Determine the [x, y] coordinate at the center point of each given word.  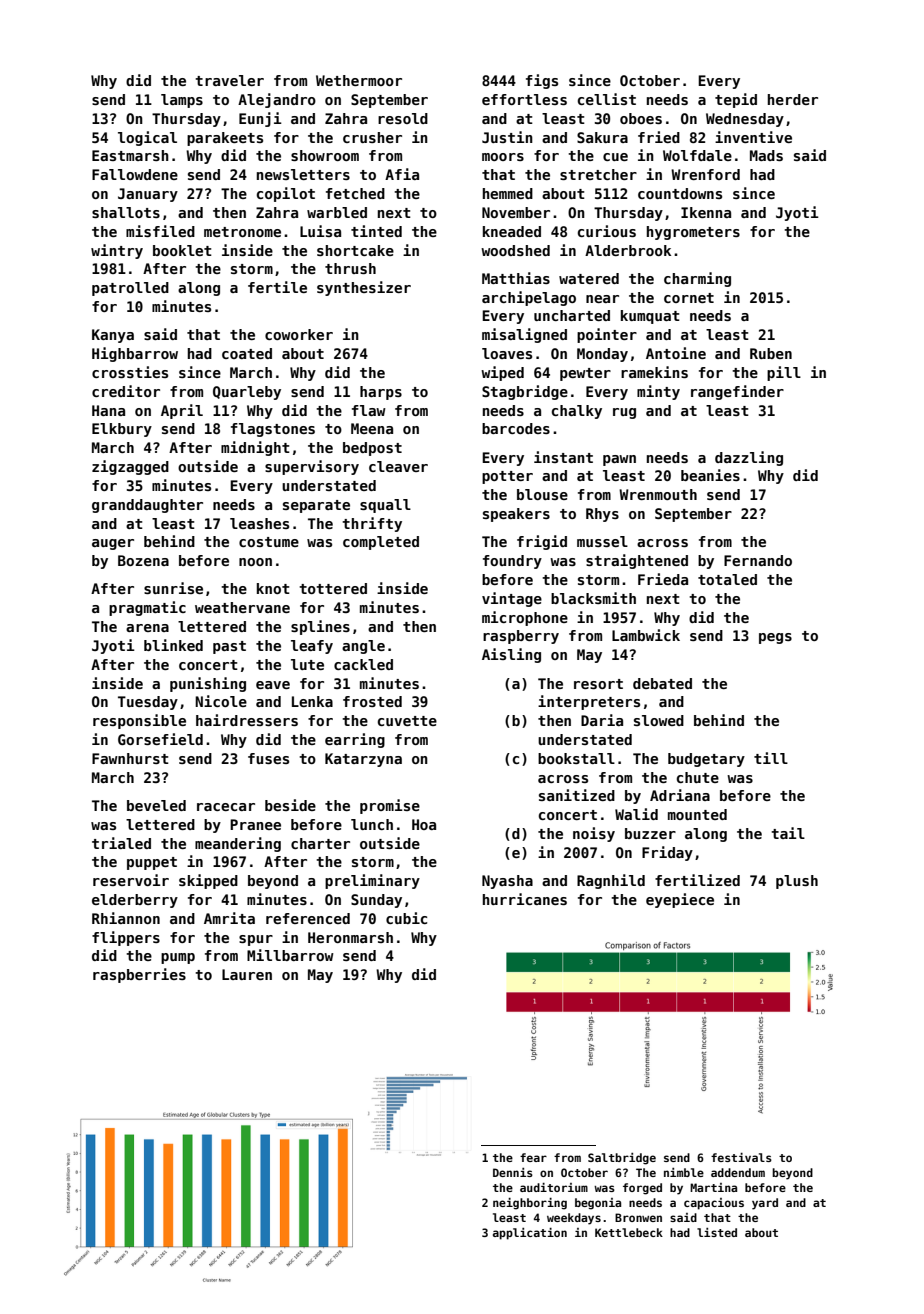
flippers [126, 938]
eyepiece [680, 900]
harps [381, 393]
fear [533, 1157]
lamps [182, 101]
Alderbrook [628, 250]
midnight [255, 448]
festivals [741, 1157]
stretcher [598, 174]
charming [697, 279]
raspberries [139, 975]
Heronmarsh [350, 937]
